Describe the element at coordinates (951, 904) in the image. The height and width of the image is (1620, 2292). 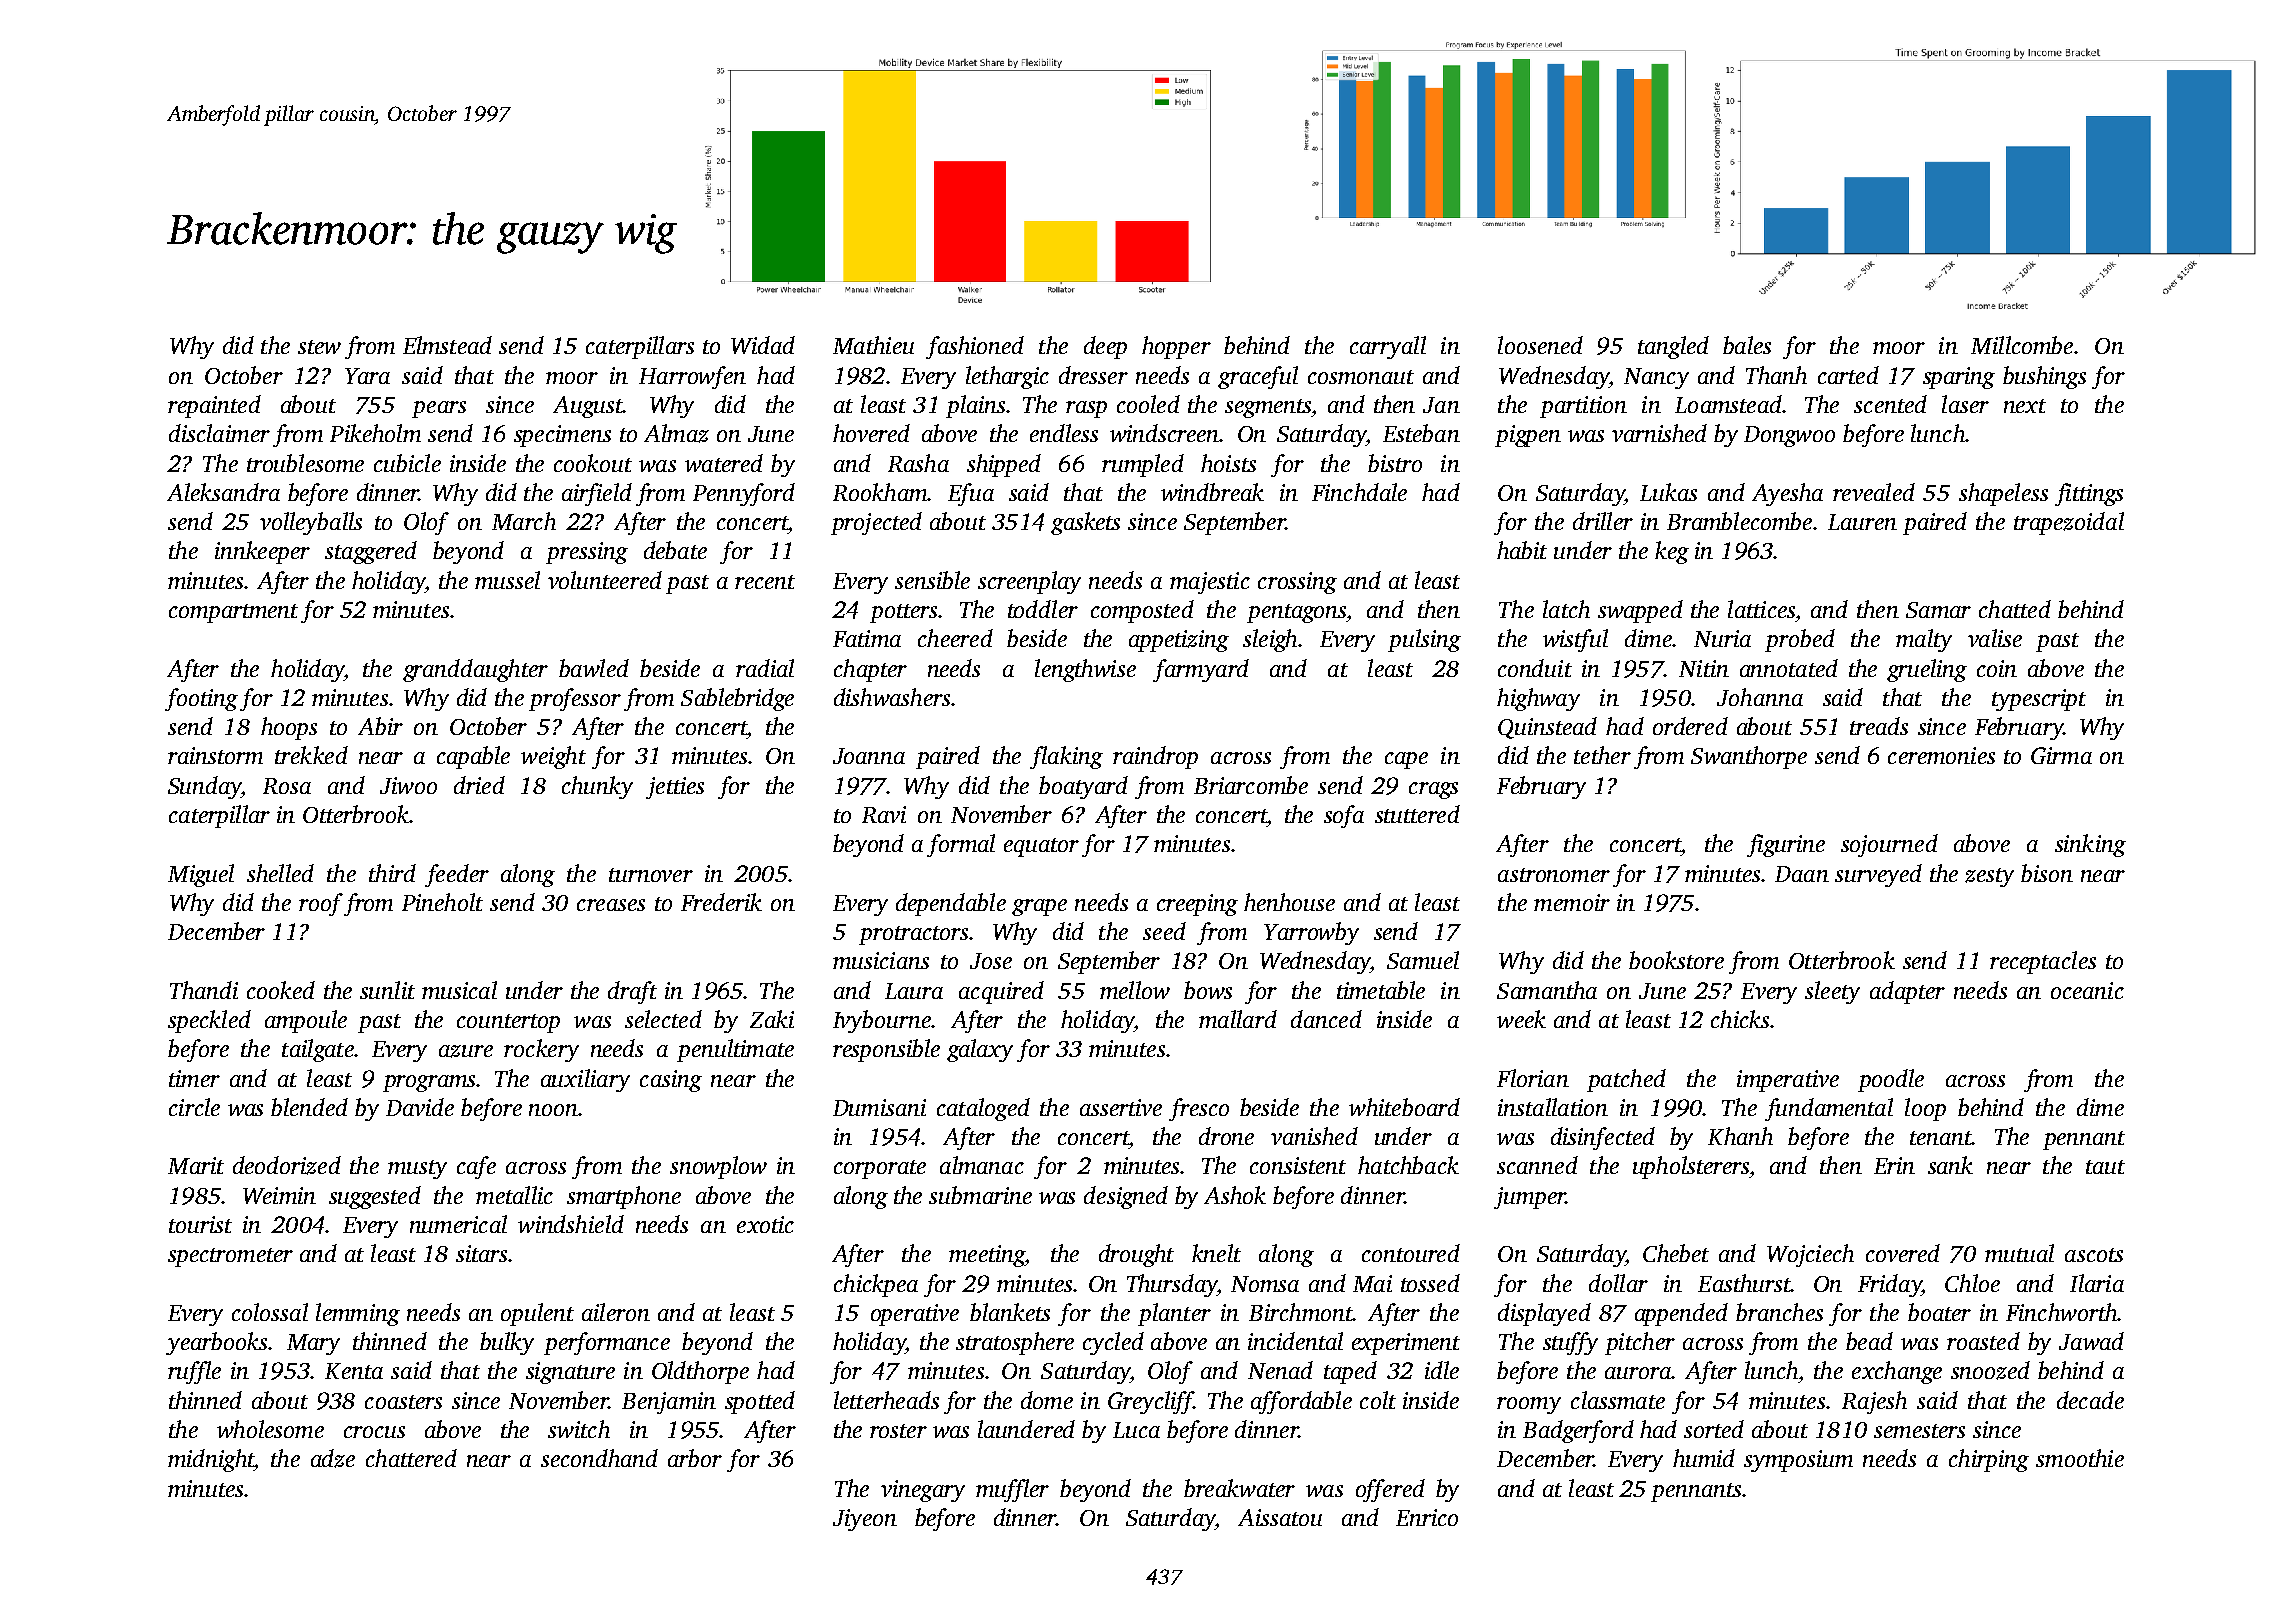
I see `dependable` at that location.
